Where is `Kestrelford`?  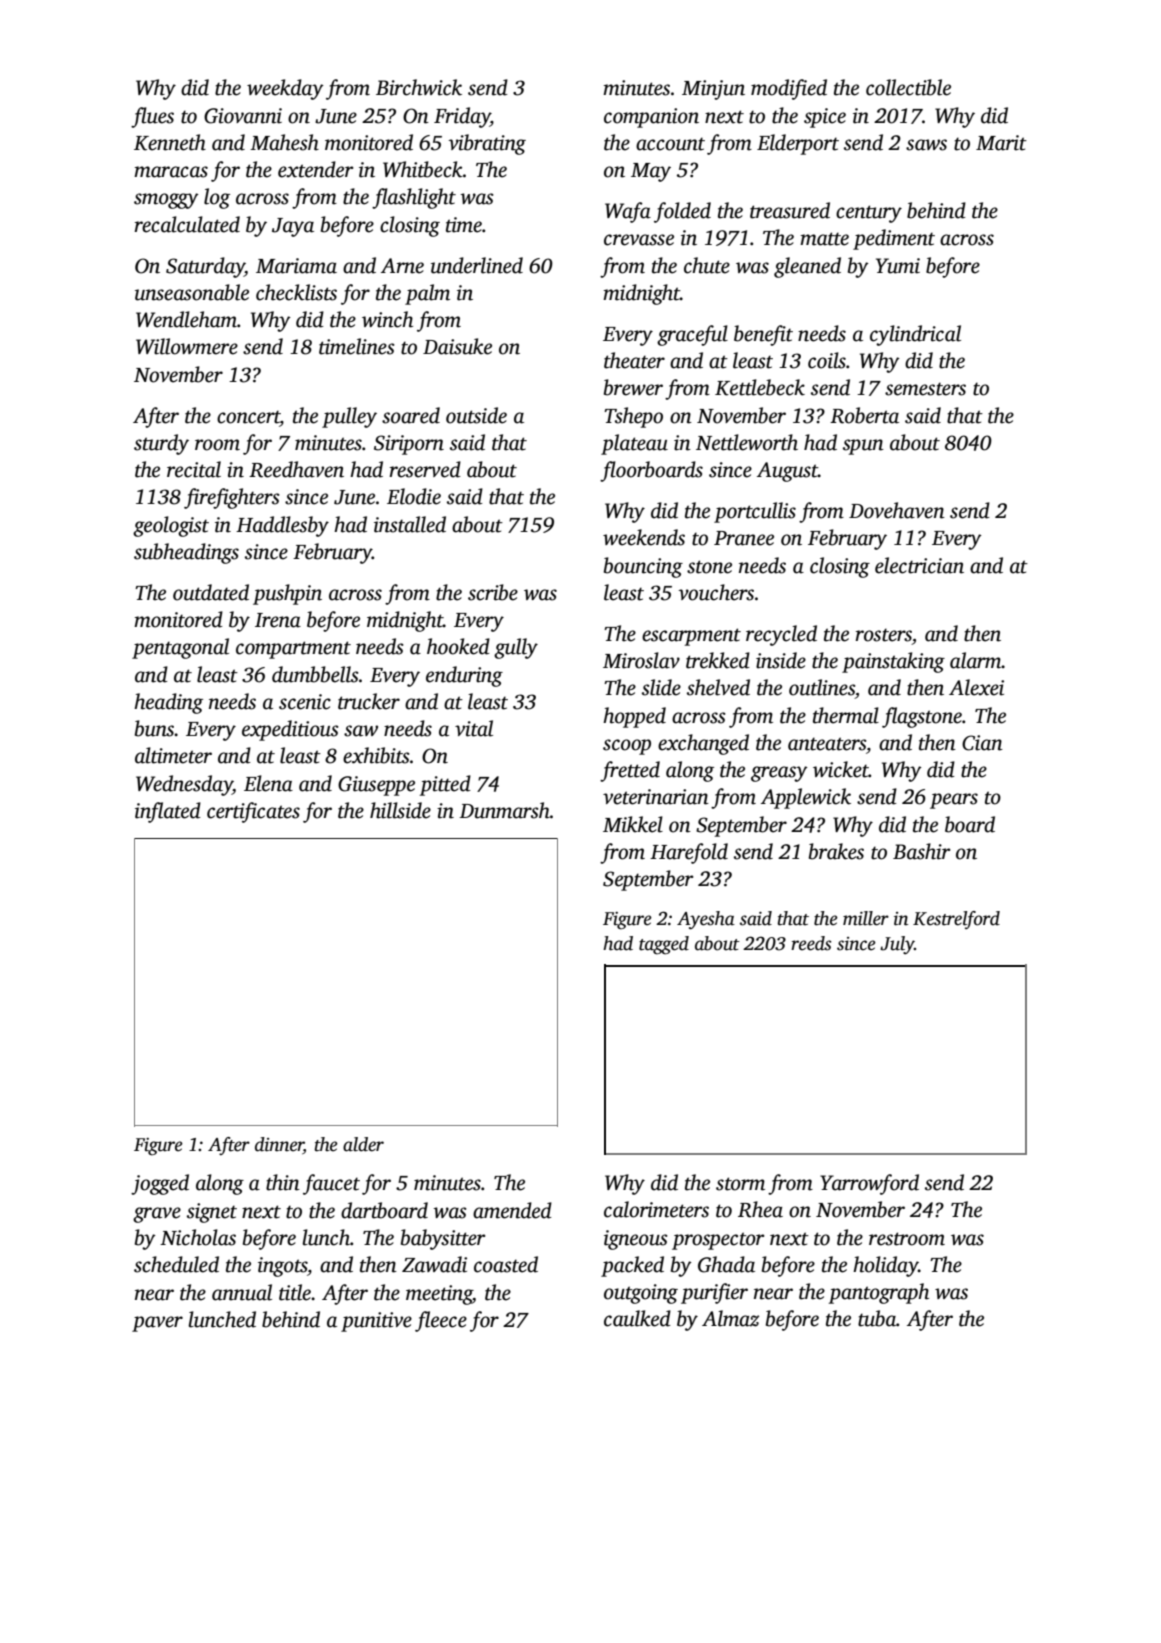 Kestrelford is located at coordinates (956, 920).
